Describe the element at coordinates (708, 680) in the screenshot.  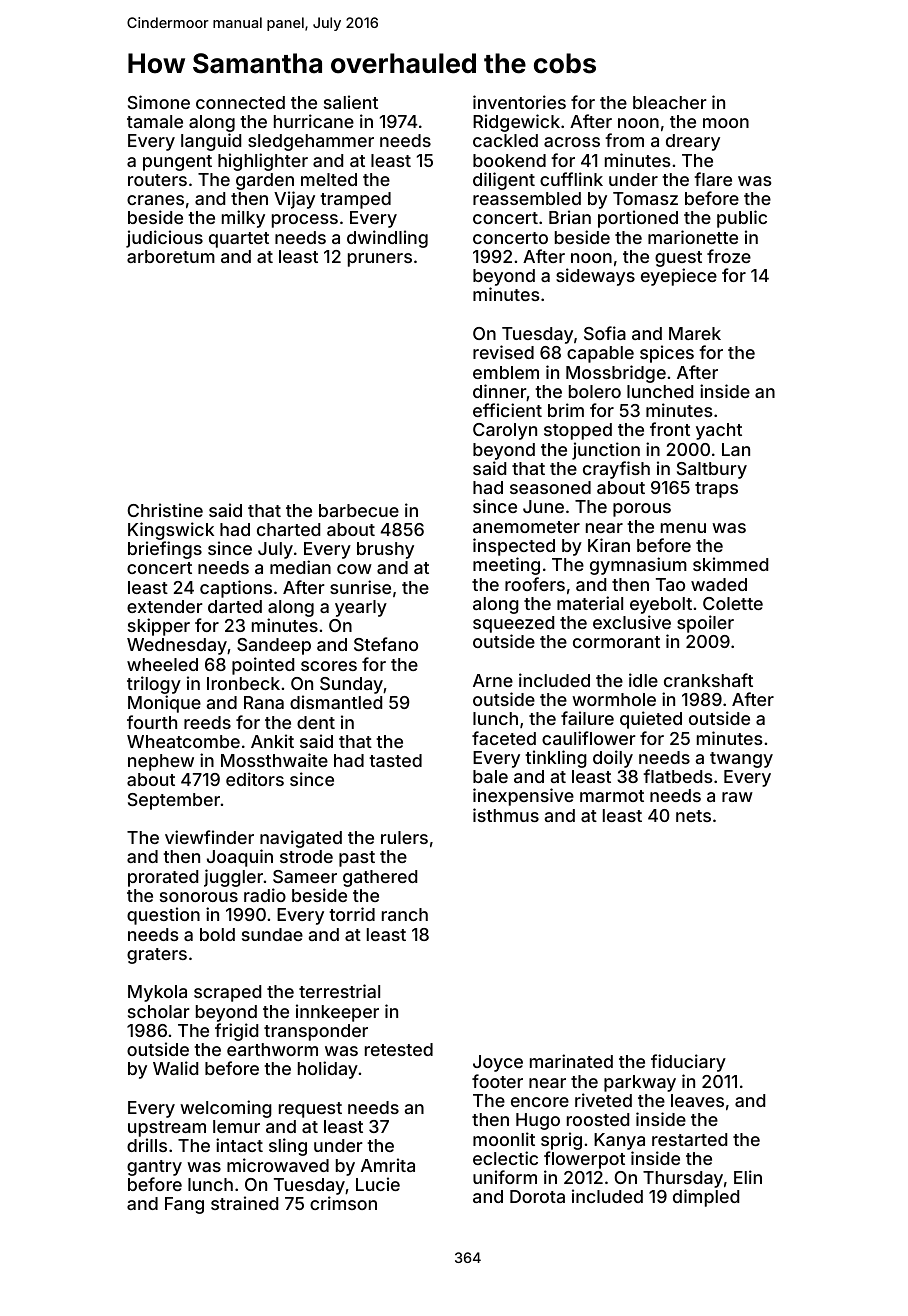
I see `crankshaft` at that location.
